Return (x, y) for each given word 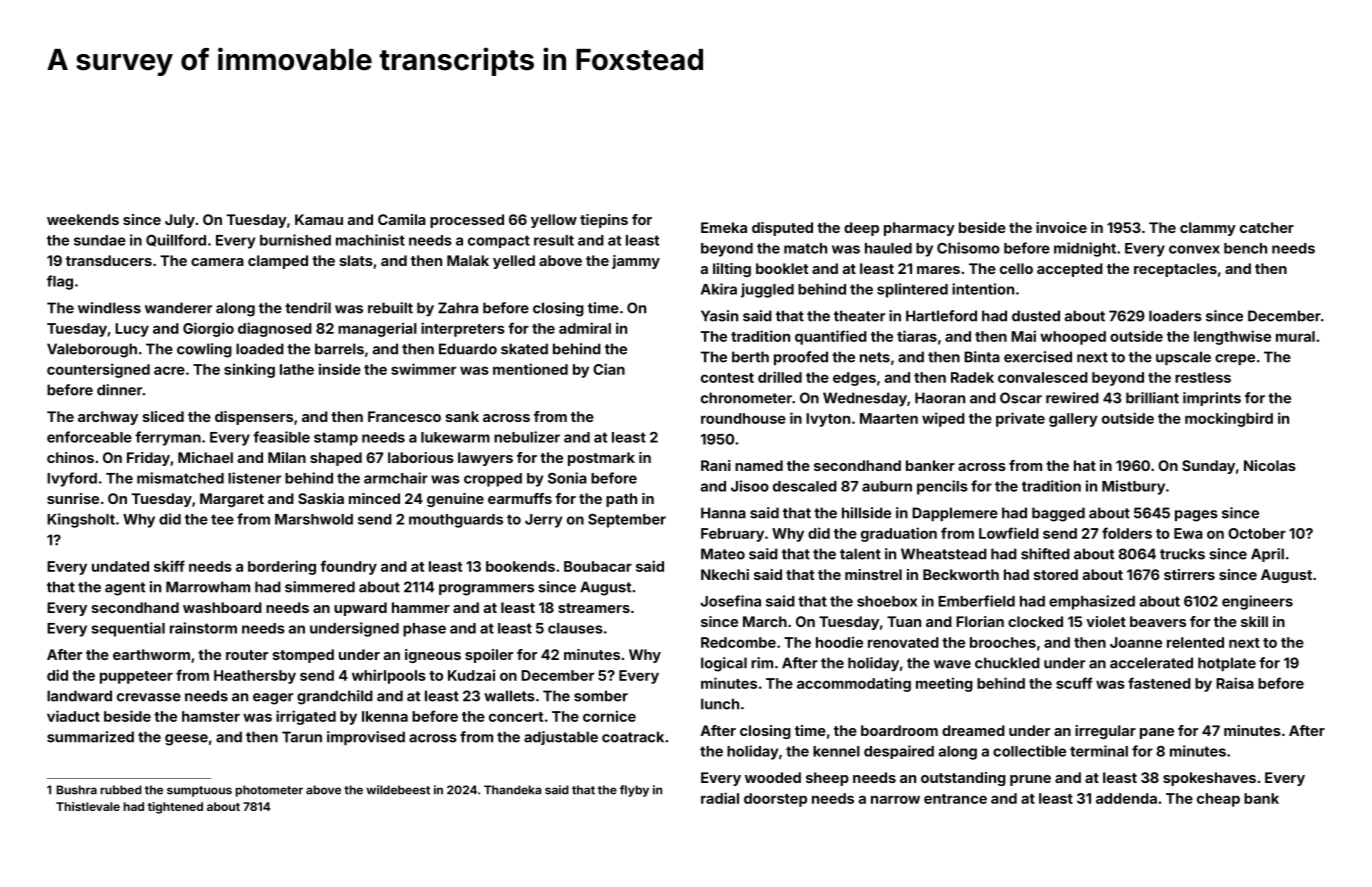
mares (938, 270)
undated (120, 566)
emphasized (1092, 602)
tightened (175, 808)
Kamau (319, 219)
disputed (782, 229)
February (732, 535)
